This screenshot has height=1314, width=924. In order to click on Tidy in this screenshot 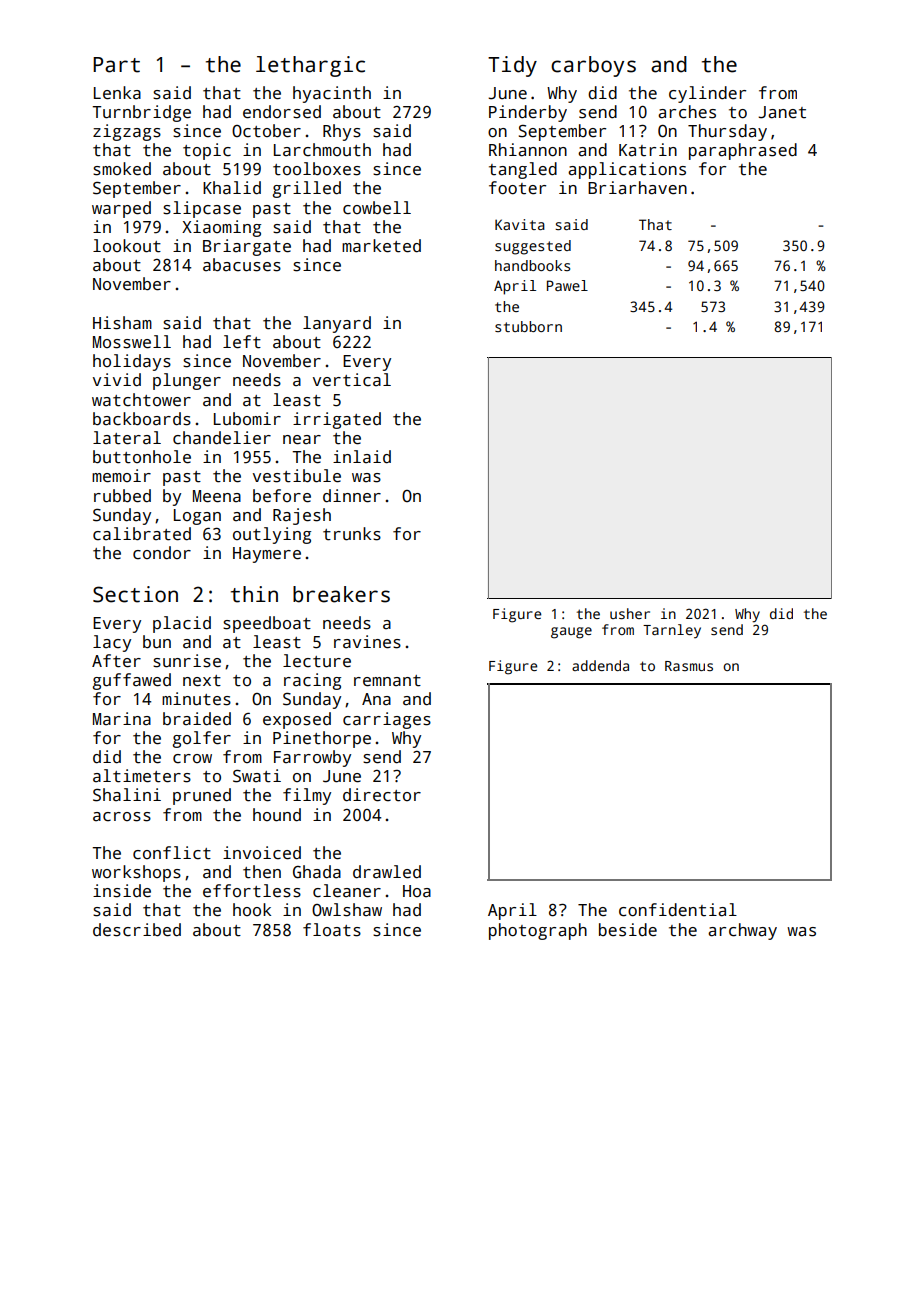, I will do `click(512, 66)`.
